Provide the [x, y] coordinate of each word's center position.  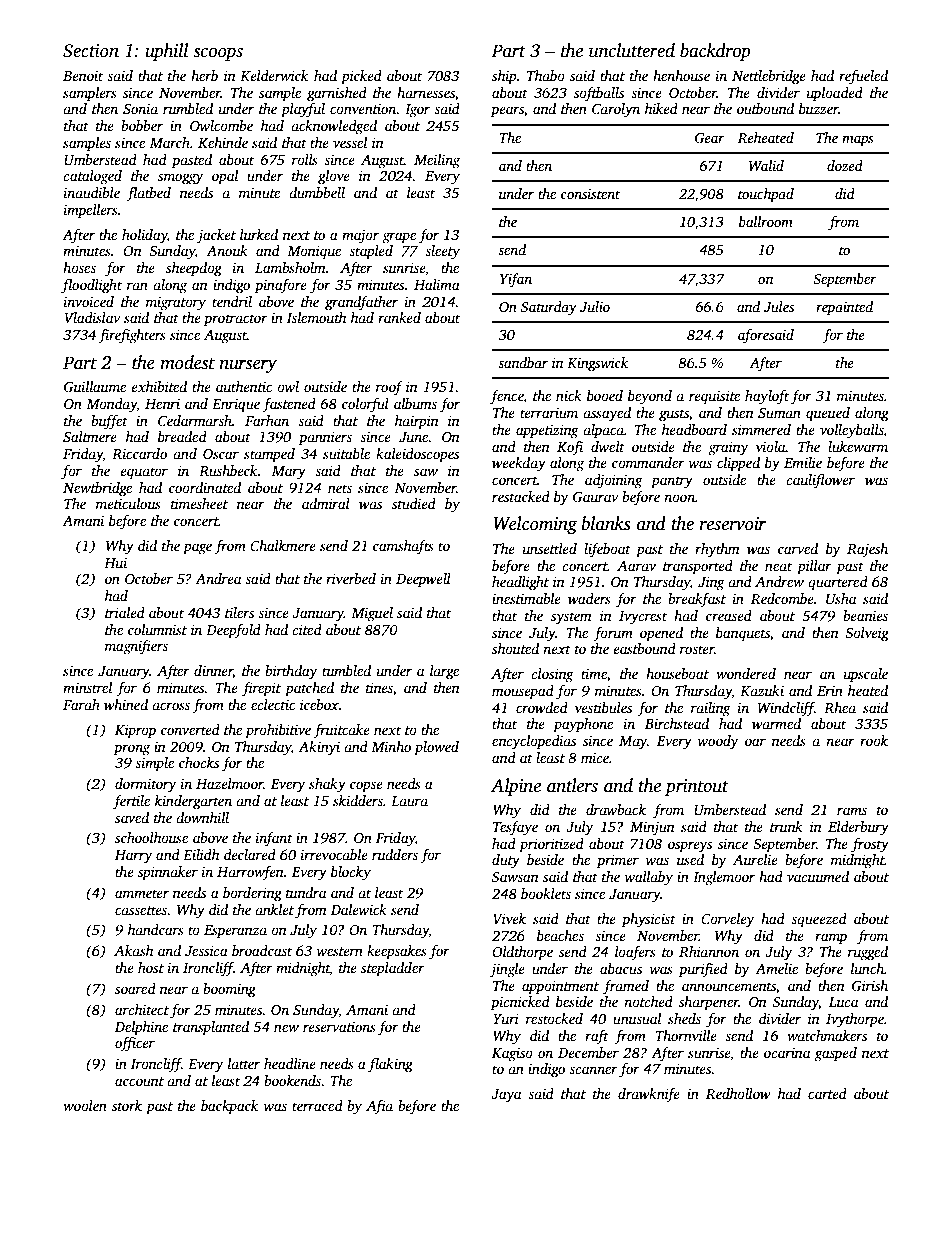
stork [127, 1105]
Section [91, 51]
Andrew [779, 581]
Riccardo [139, 453]
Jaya [506, 1096]
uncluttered [632, 50]
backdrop [715, 52]
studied [414, 503]
